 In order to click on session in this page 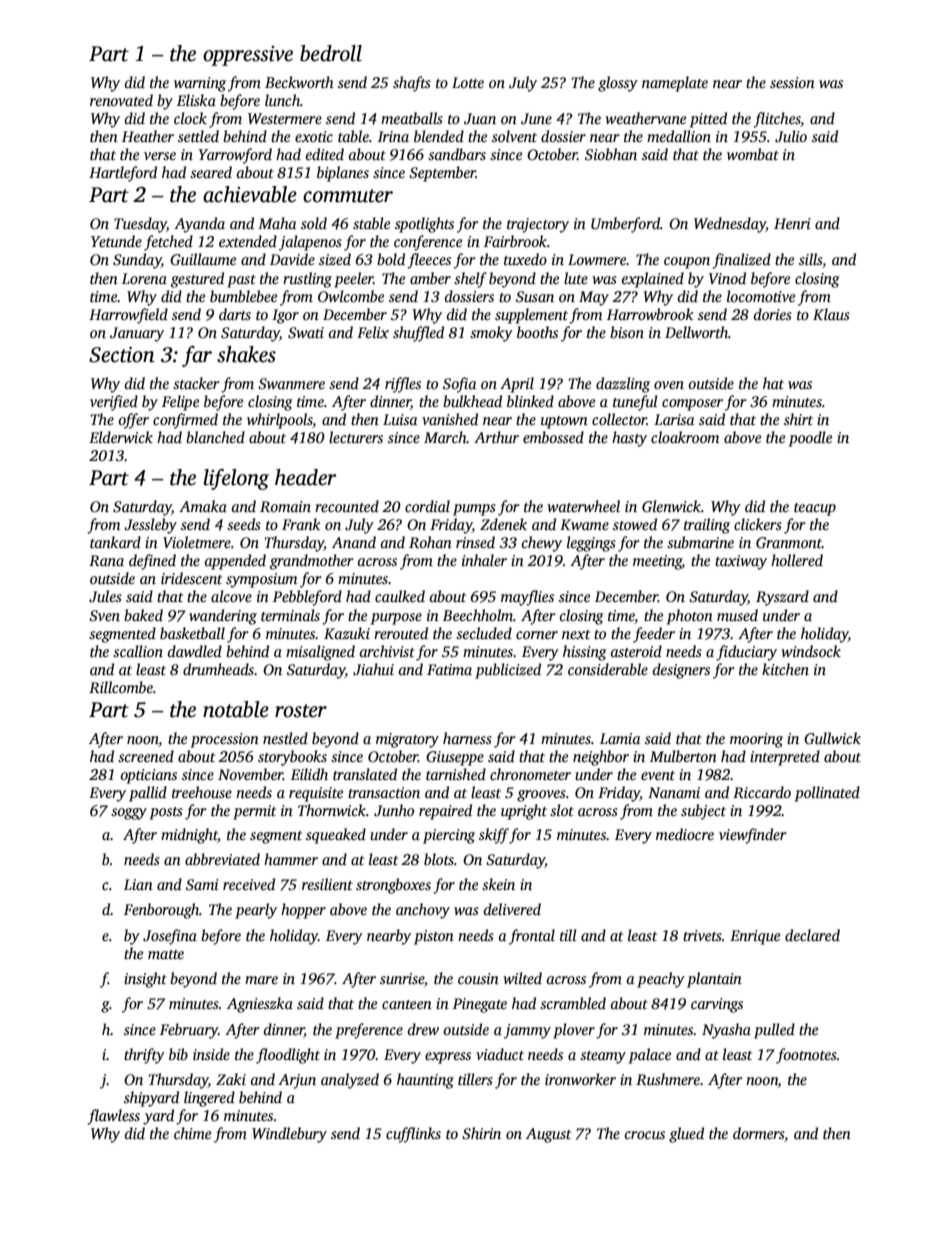, I will do `click(792, 82)`.
